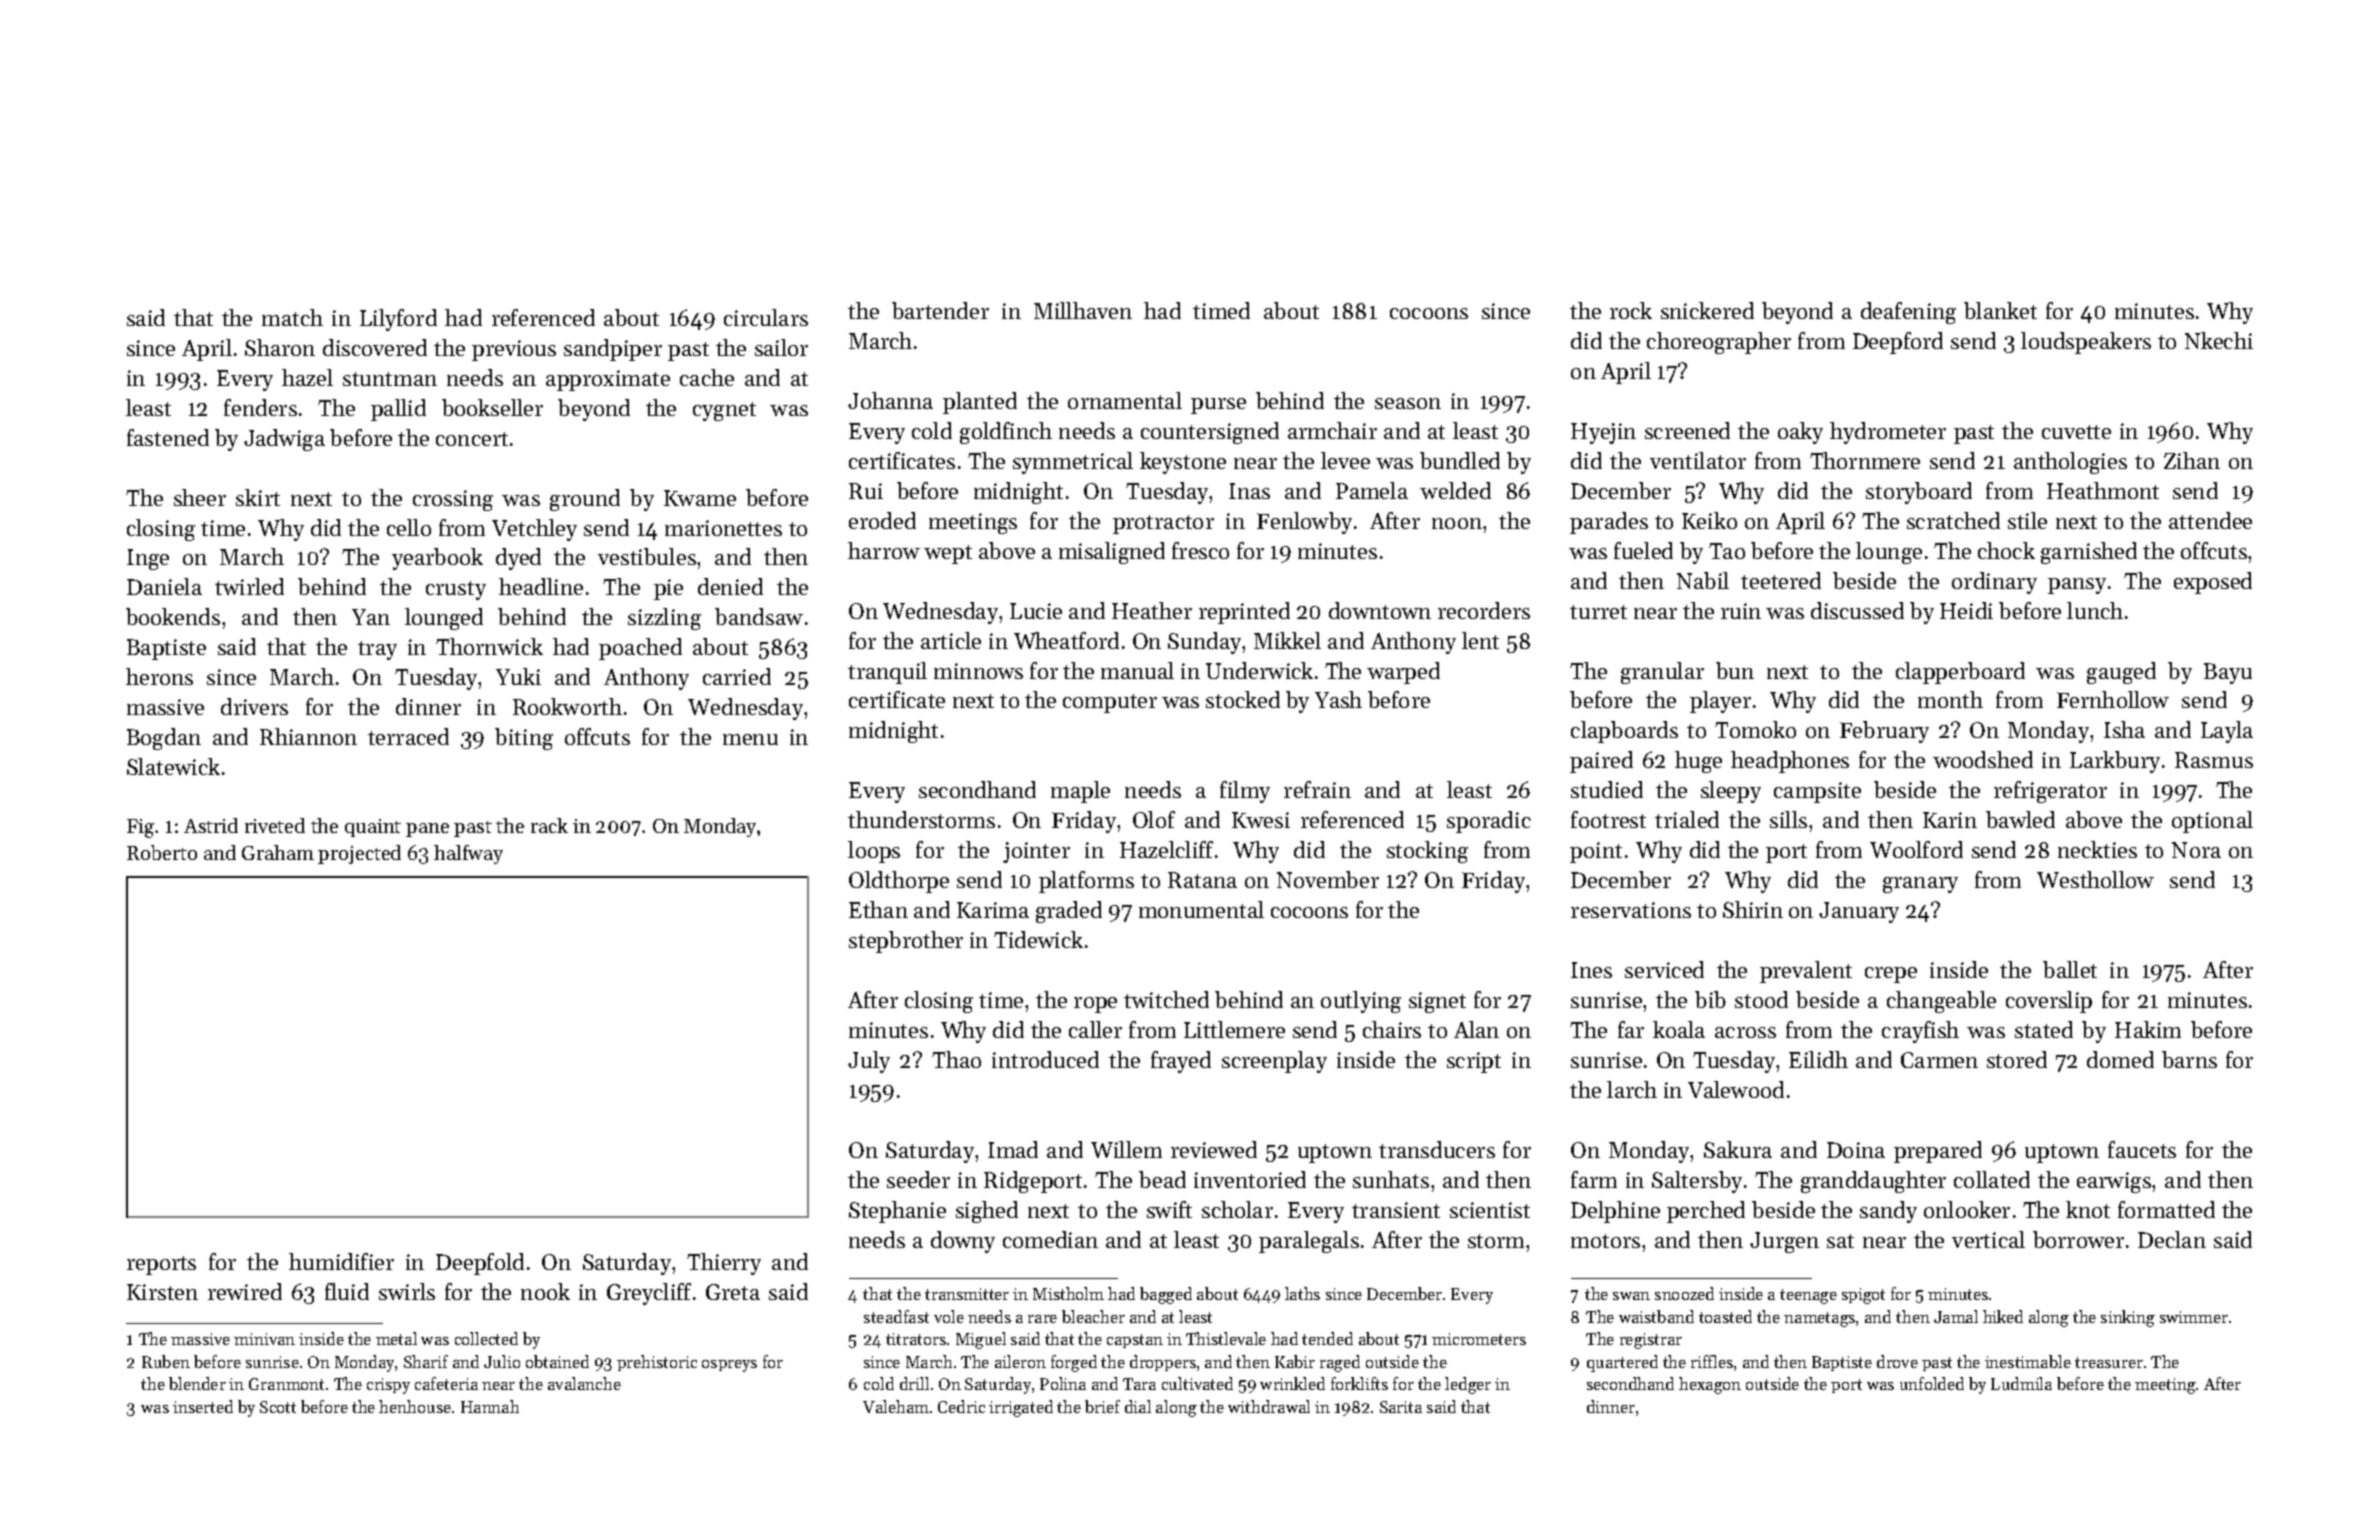 The width and height of the screenshot is (2380, 1540). Describe the element at coordinates (1138, 1406) in the screenshot. I see `dial` at that location.
